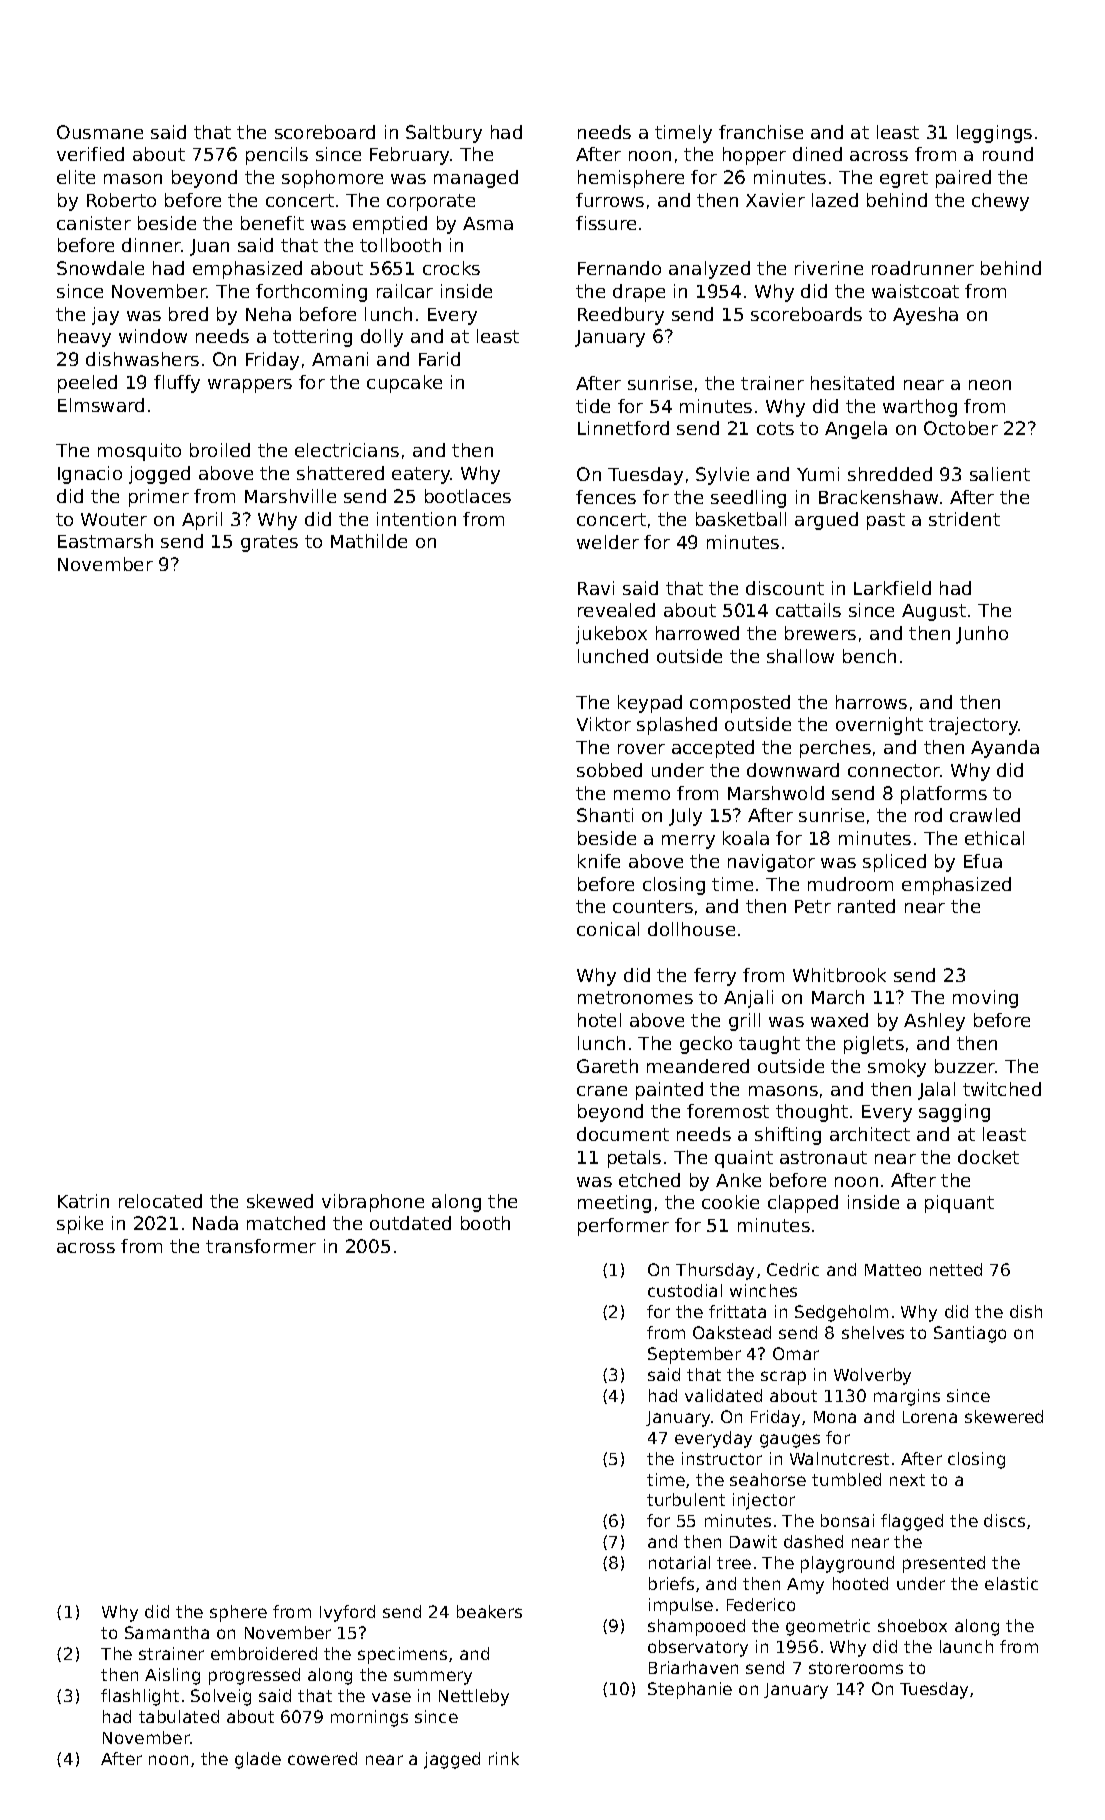 The image size is (1105, 1820). Describe the element at coordinates (605, 815) in the screenshot. I see `Shanti` at that location.
